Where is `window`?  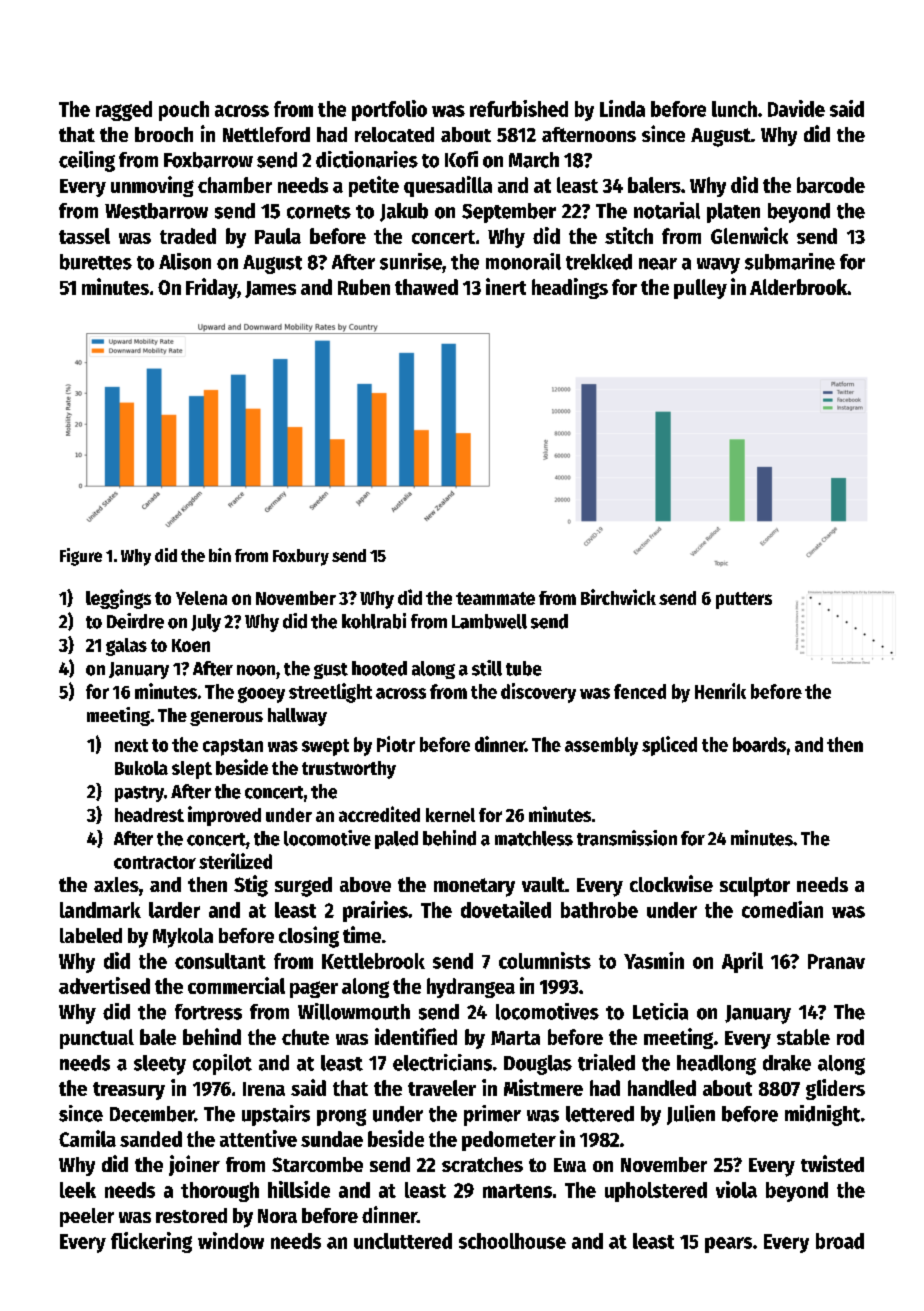
window is located at coordinates (231, 1240).
